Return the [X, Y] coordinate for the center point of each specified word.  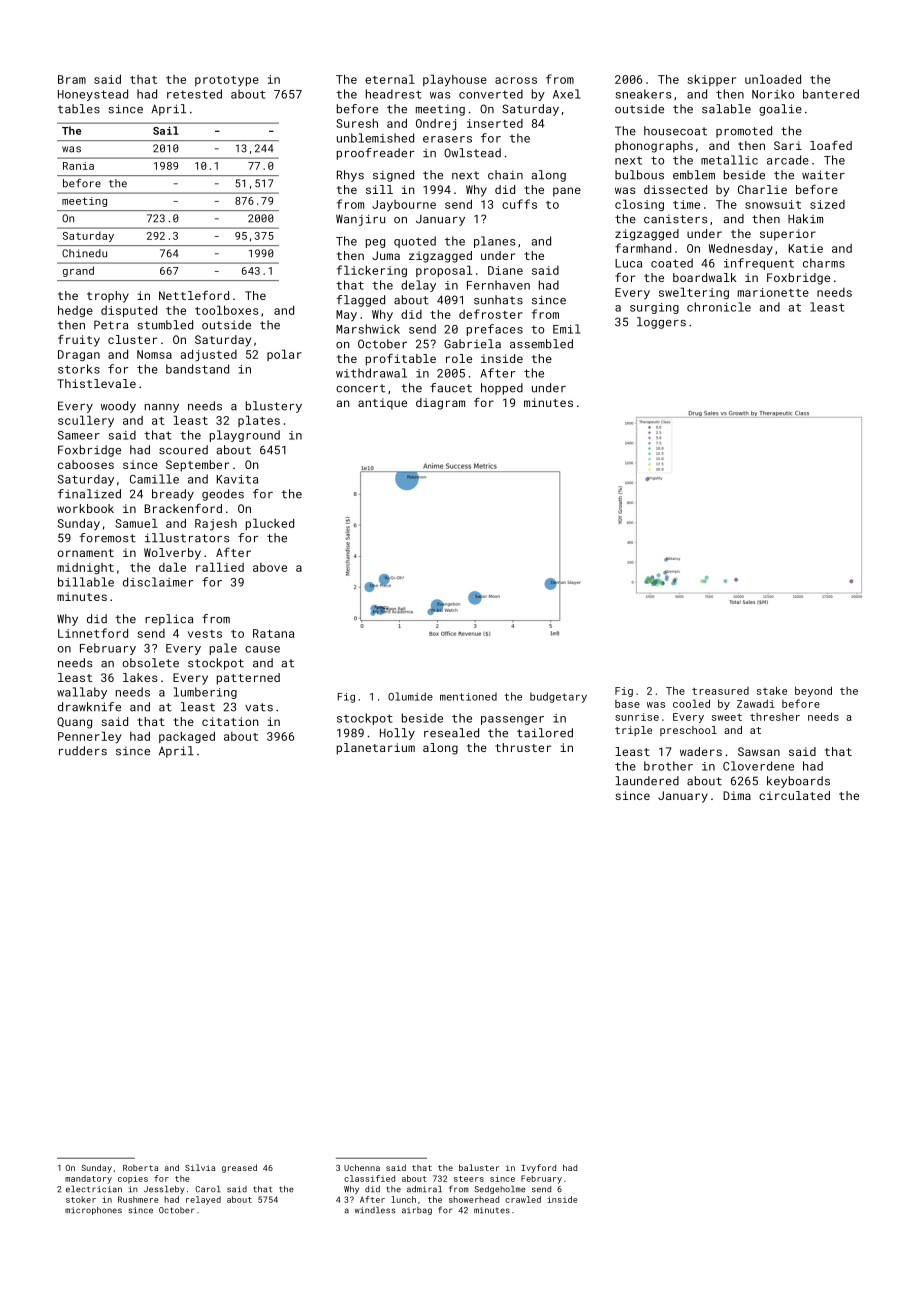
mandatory [88, 1179]
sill [379, 189]
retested [194, 94]
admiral [424, 1189]
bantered [831, 94]
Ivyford [538, 1168]
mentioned [468, 696]
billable [86, 582]
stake [772, 690]
